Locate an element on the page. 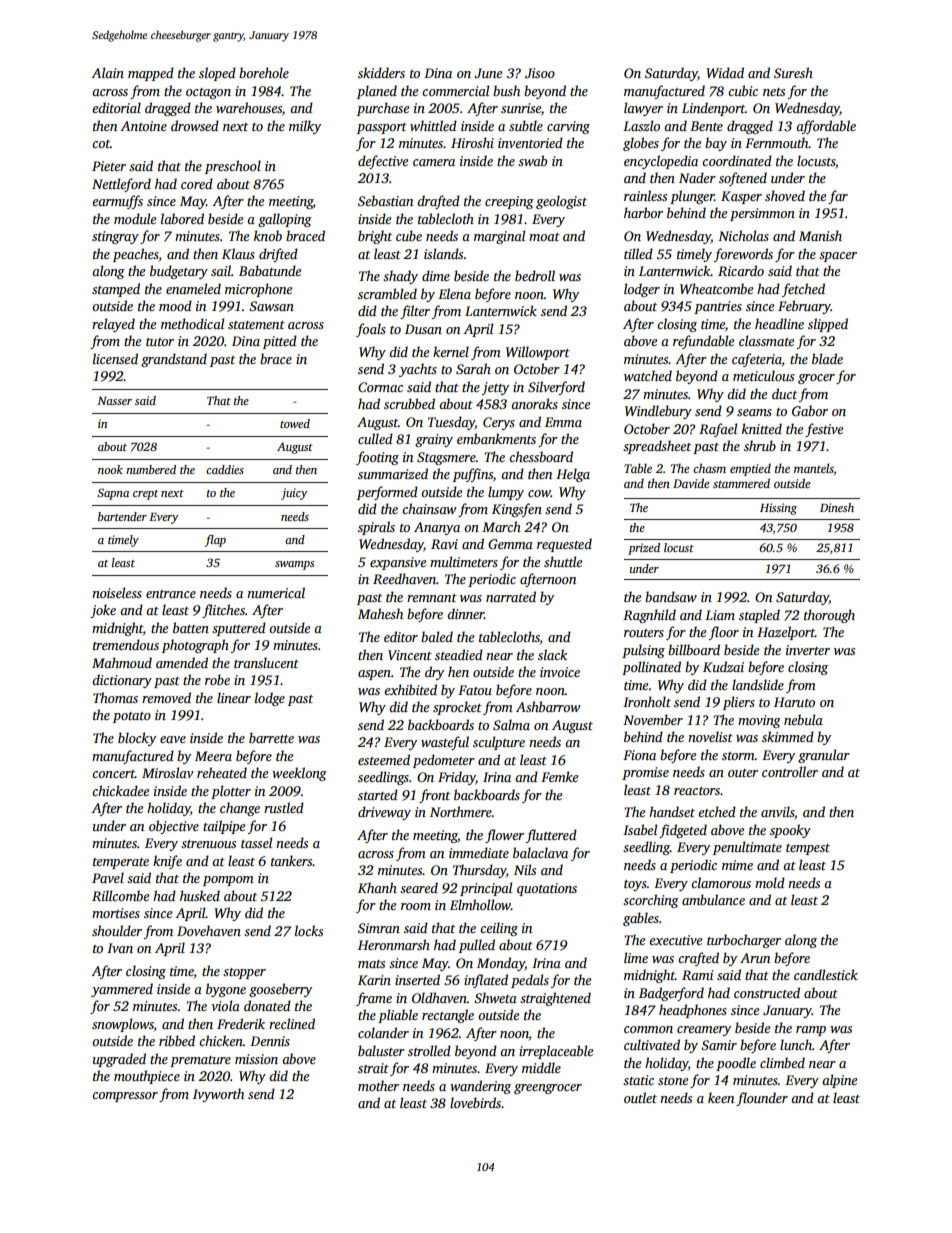 This page has width=952, height=1233. steadied is located at coordinates (459, 654).
